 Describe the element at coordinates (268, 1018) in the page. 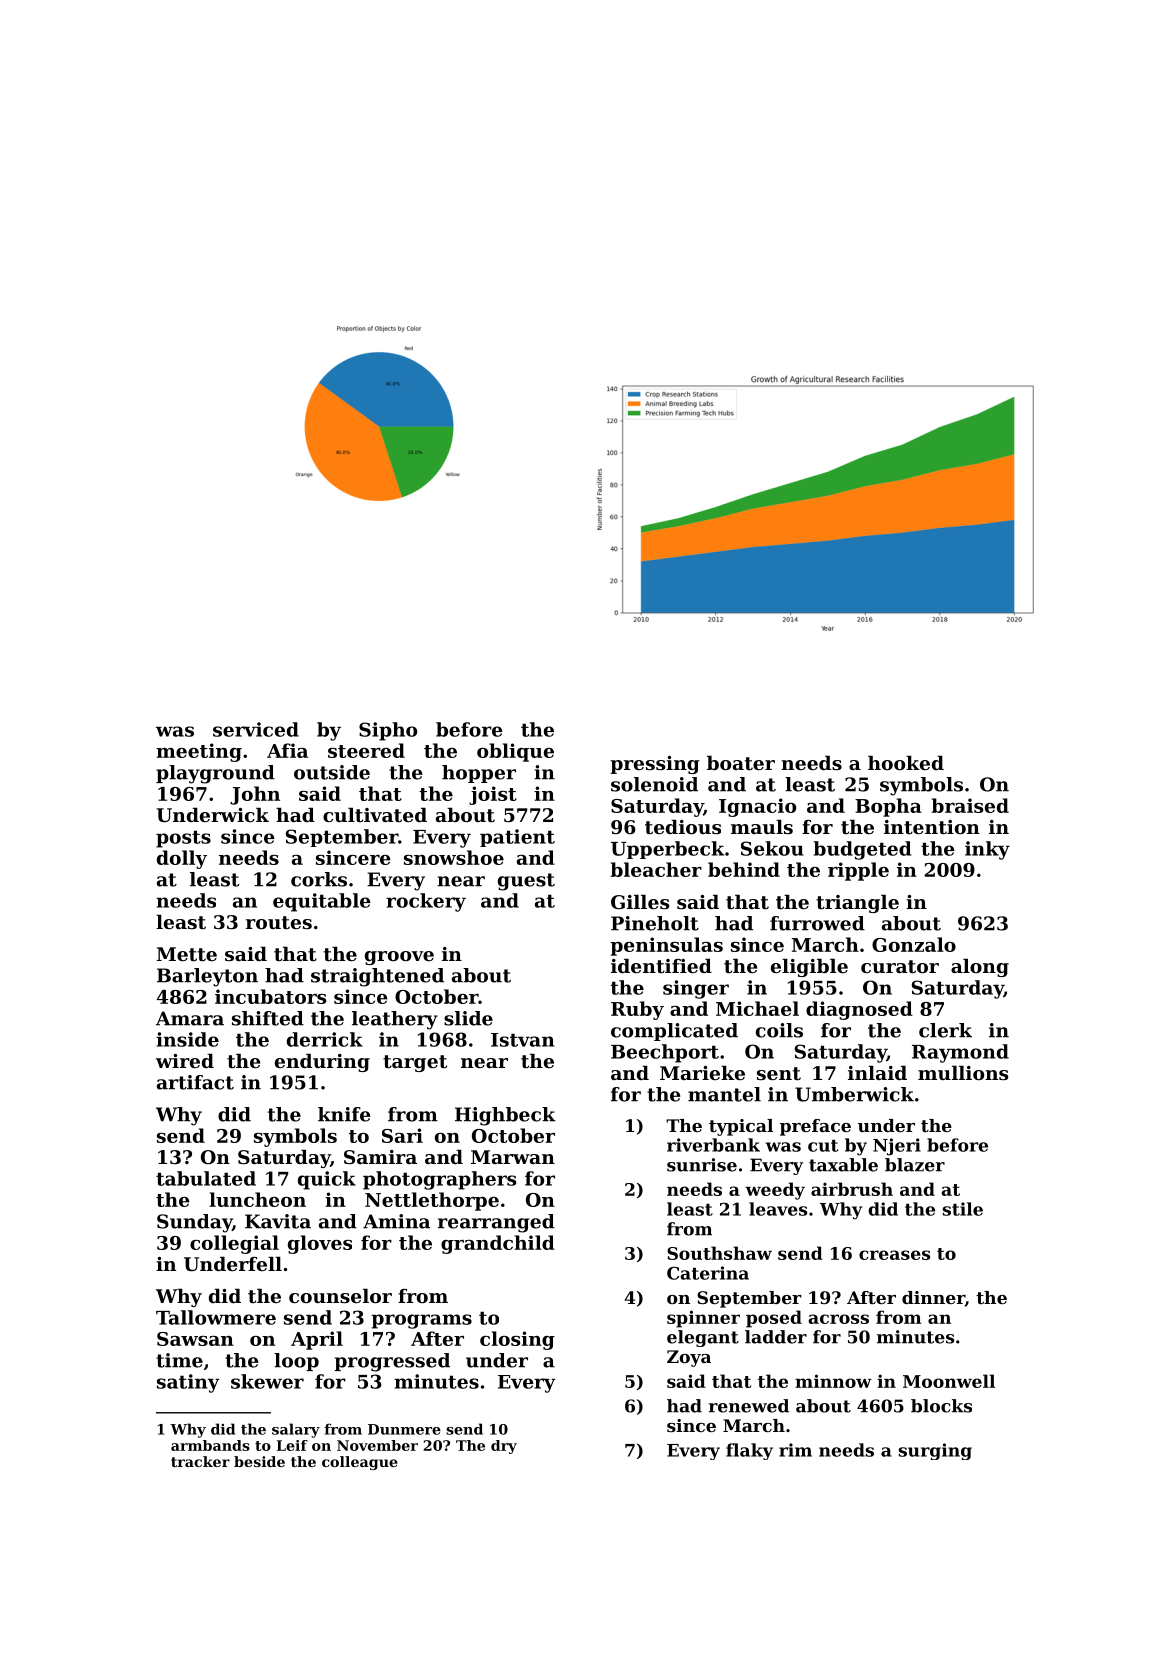

I see `shifted` at that location.
